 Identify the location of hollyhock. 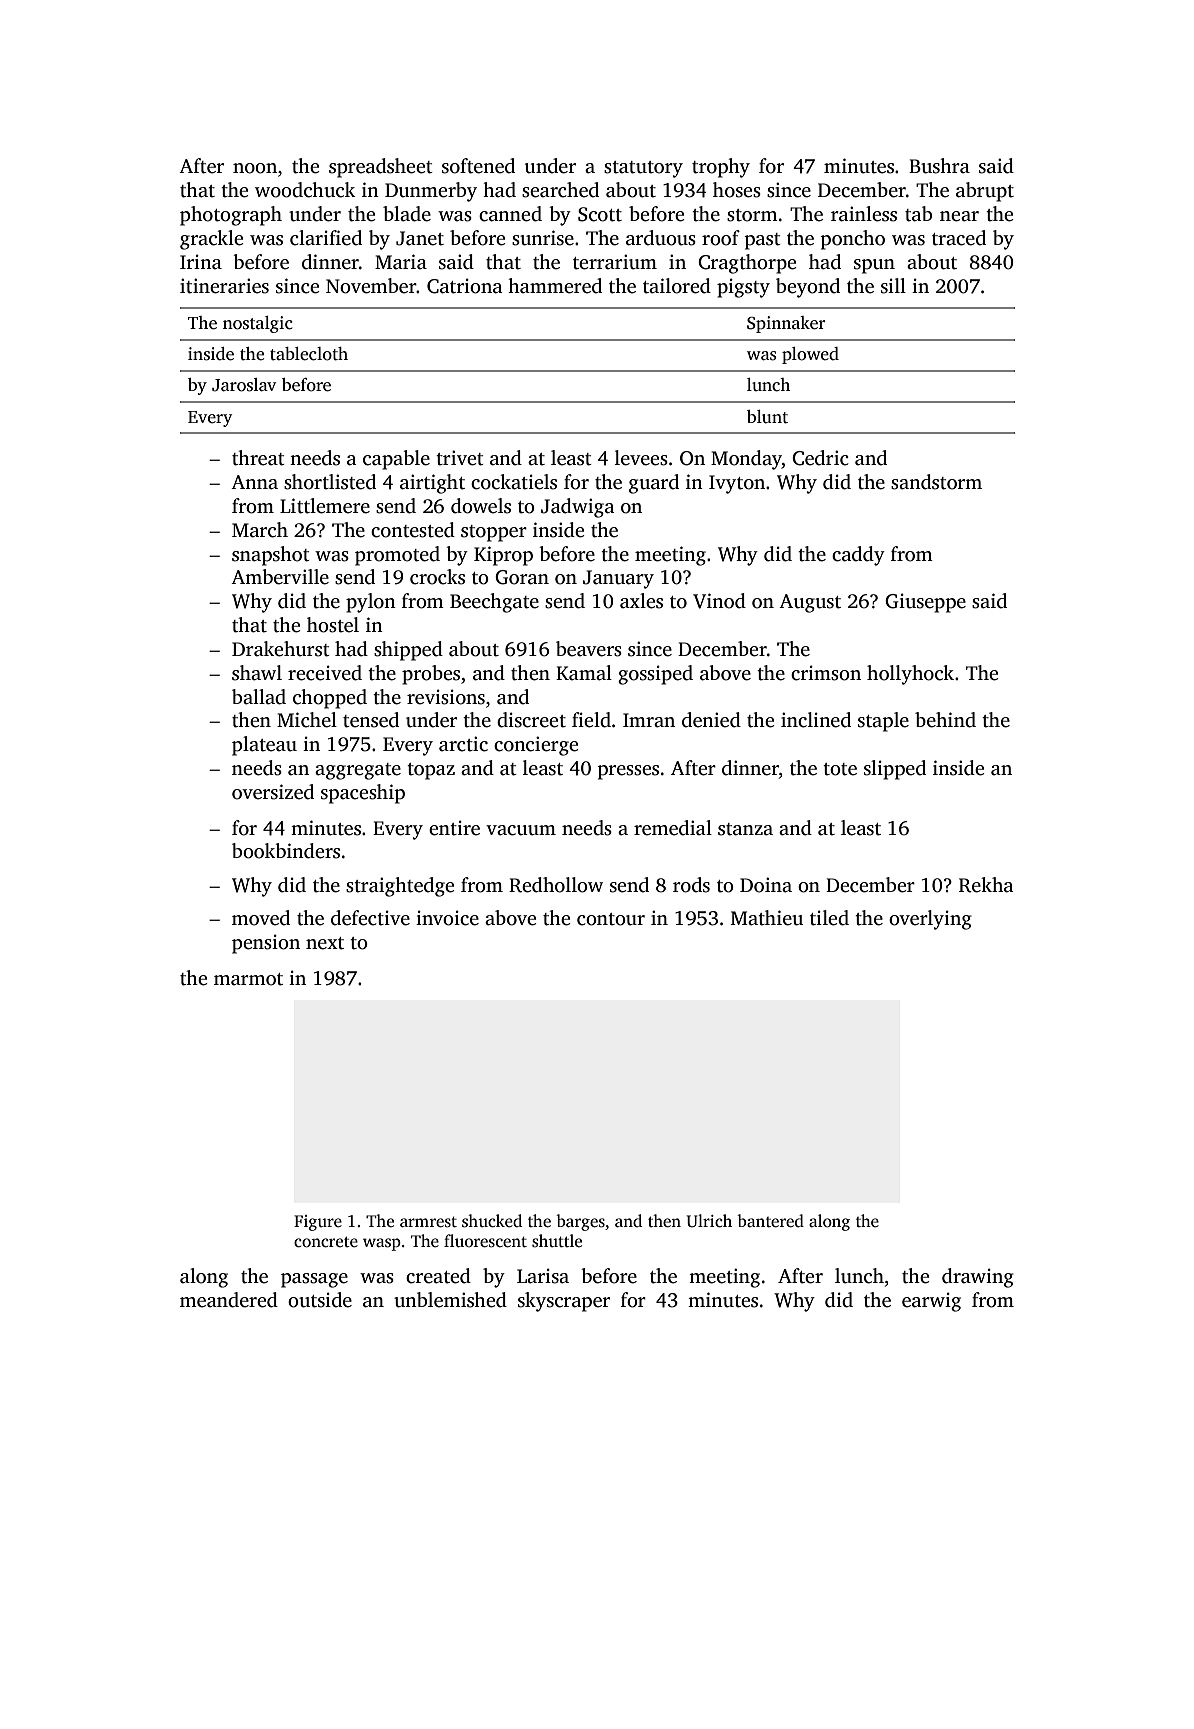
(910, 675).
